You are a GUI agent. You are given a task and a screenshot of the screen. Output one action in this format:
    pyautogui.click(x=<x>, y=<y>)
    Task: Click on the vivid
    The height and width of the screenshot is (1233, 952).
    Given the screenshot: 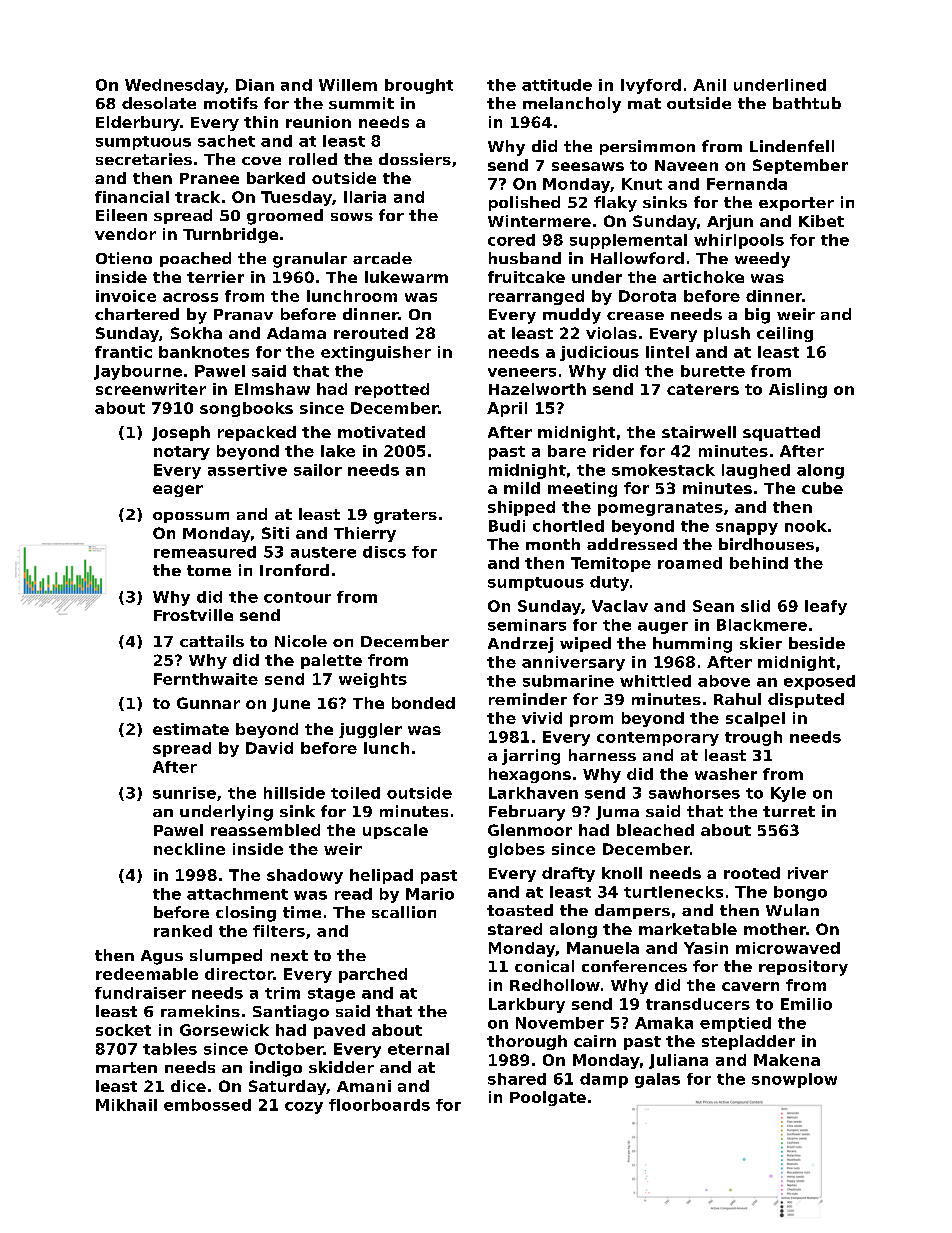 What is the action you would take?
    pyautogui.click(x=542, y=718)
